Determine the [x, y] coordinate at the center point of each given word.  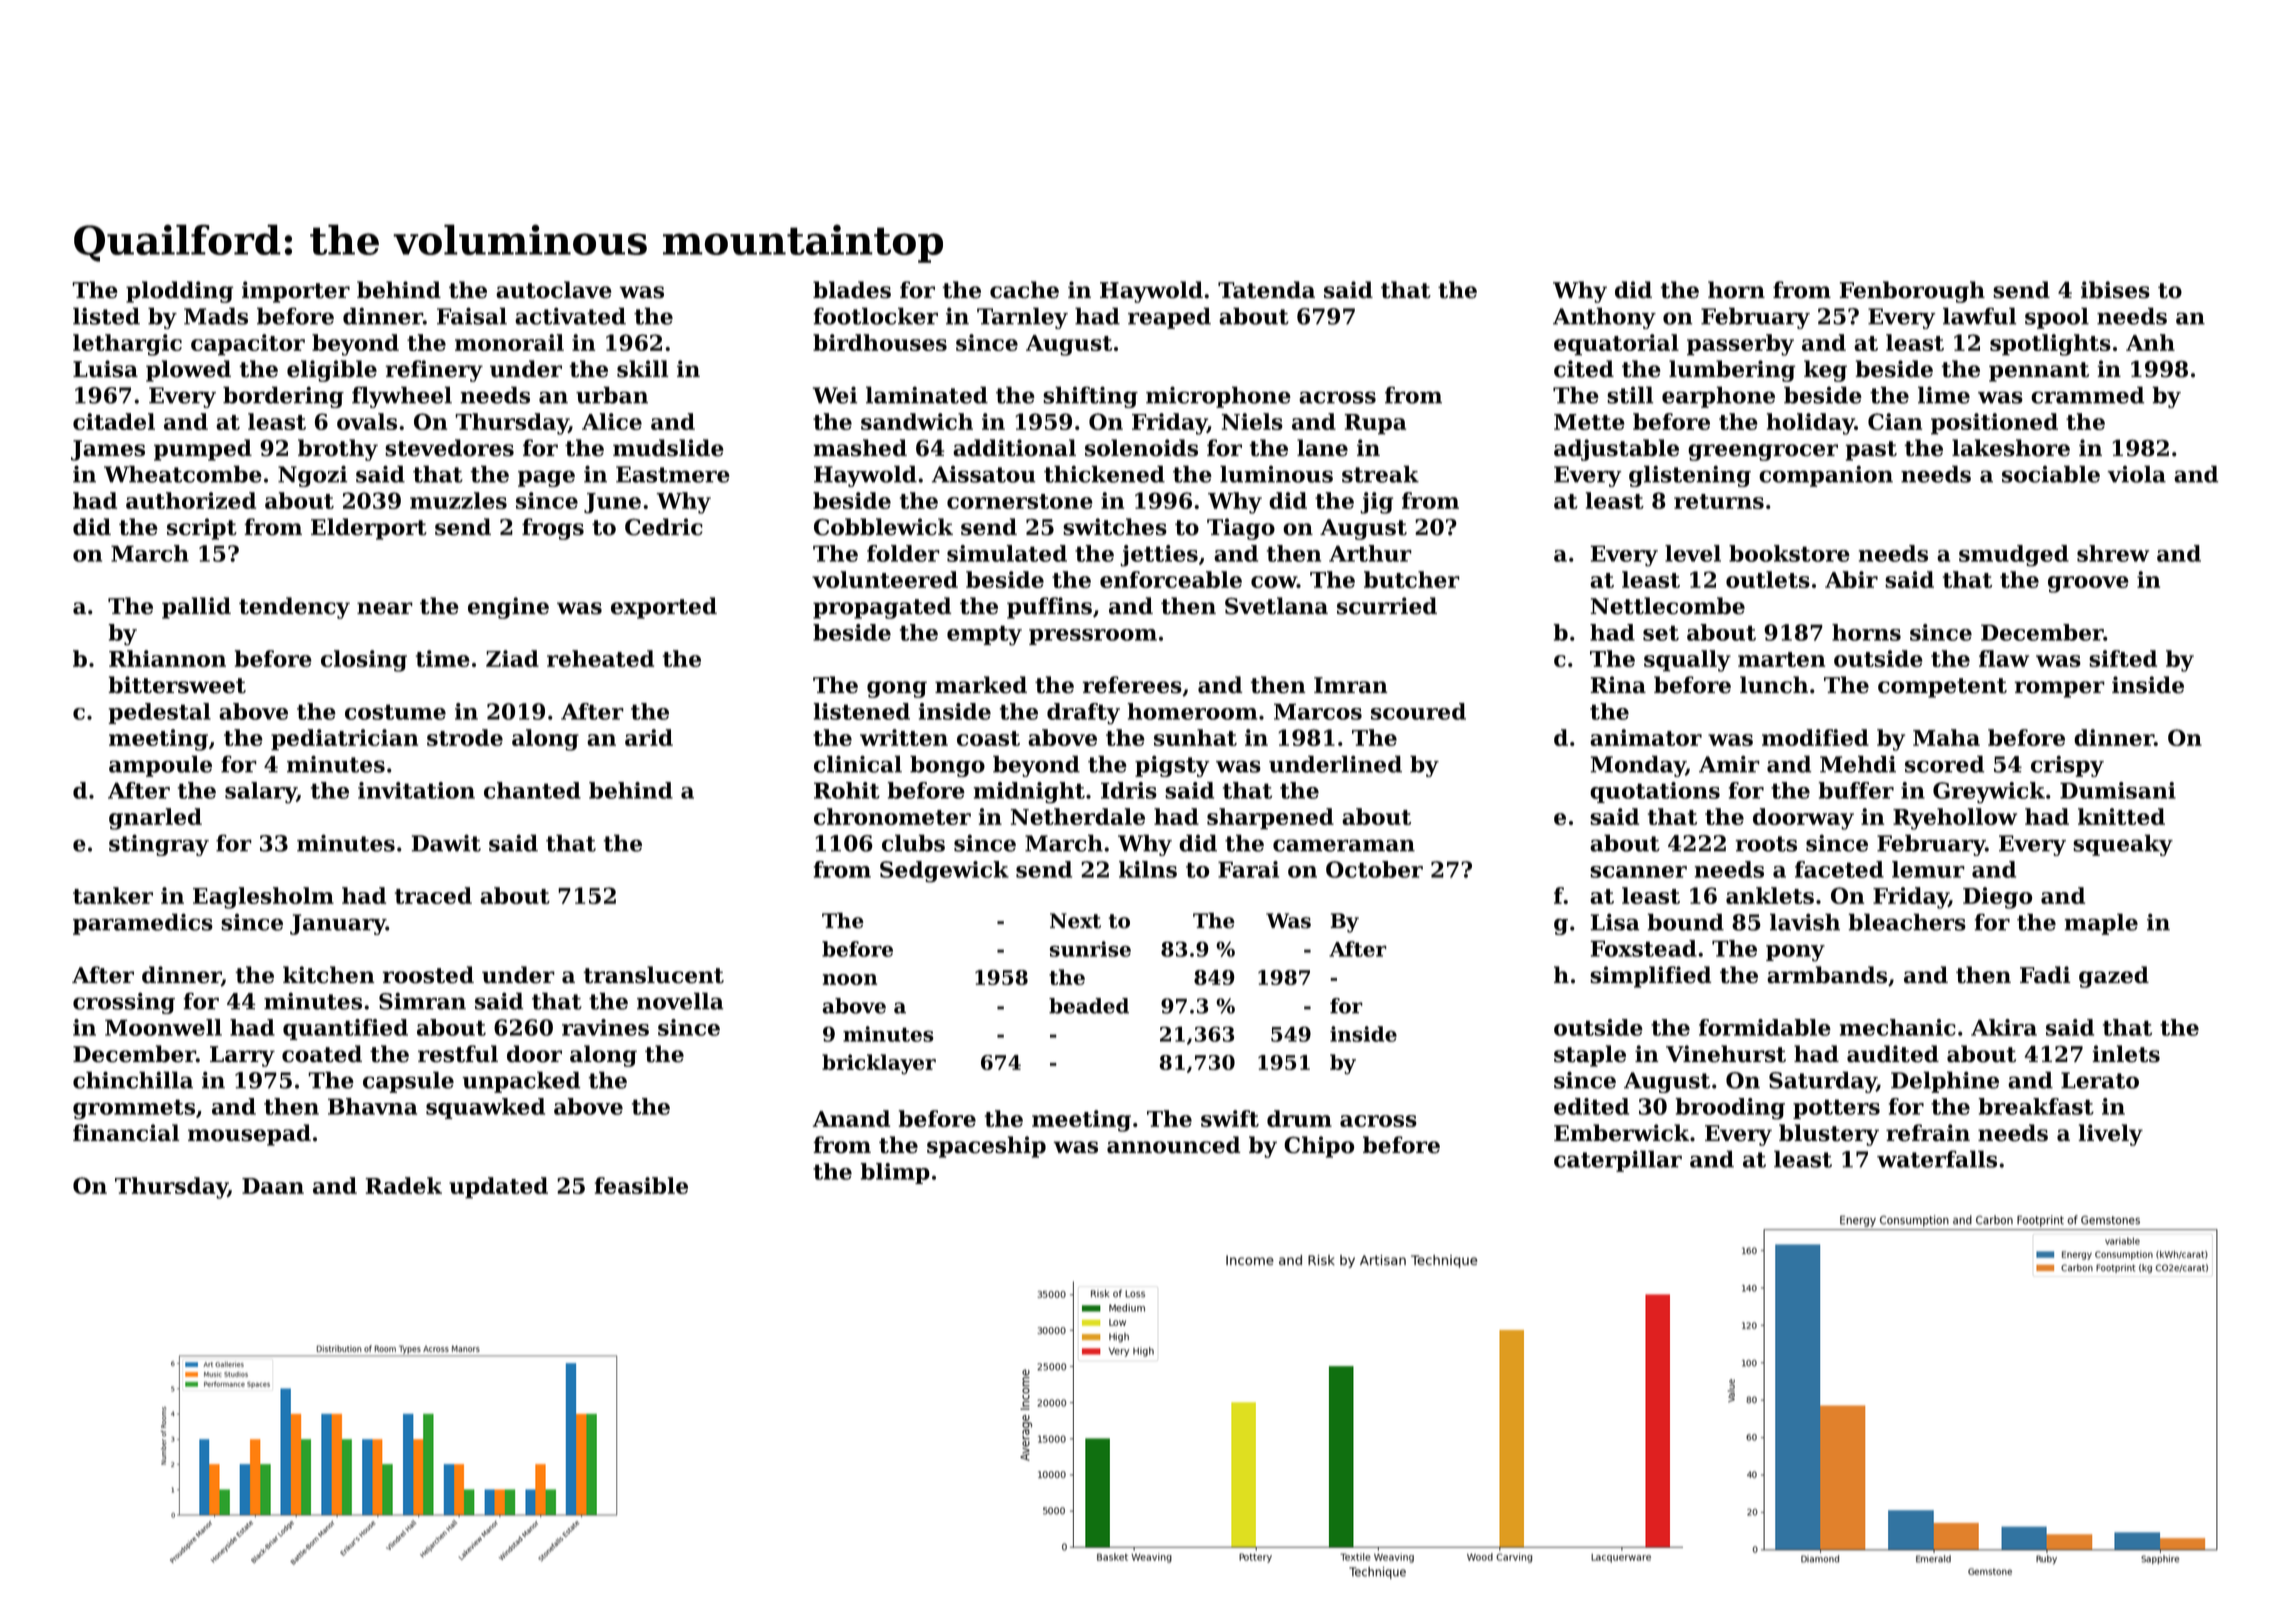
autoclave [554, 290]
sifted [2123, 658]
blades [852, 290]
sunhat [1195, 737]
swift [1230, 1118]
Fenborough [1912, 292]
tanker [113, 895]
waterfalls [1937, 1159]
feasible [641, 1185]
